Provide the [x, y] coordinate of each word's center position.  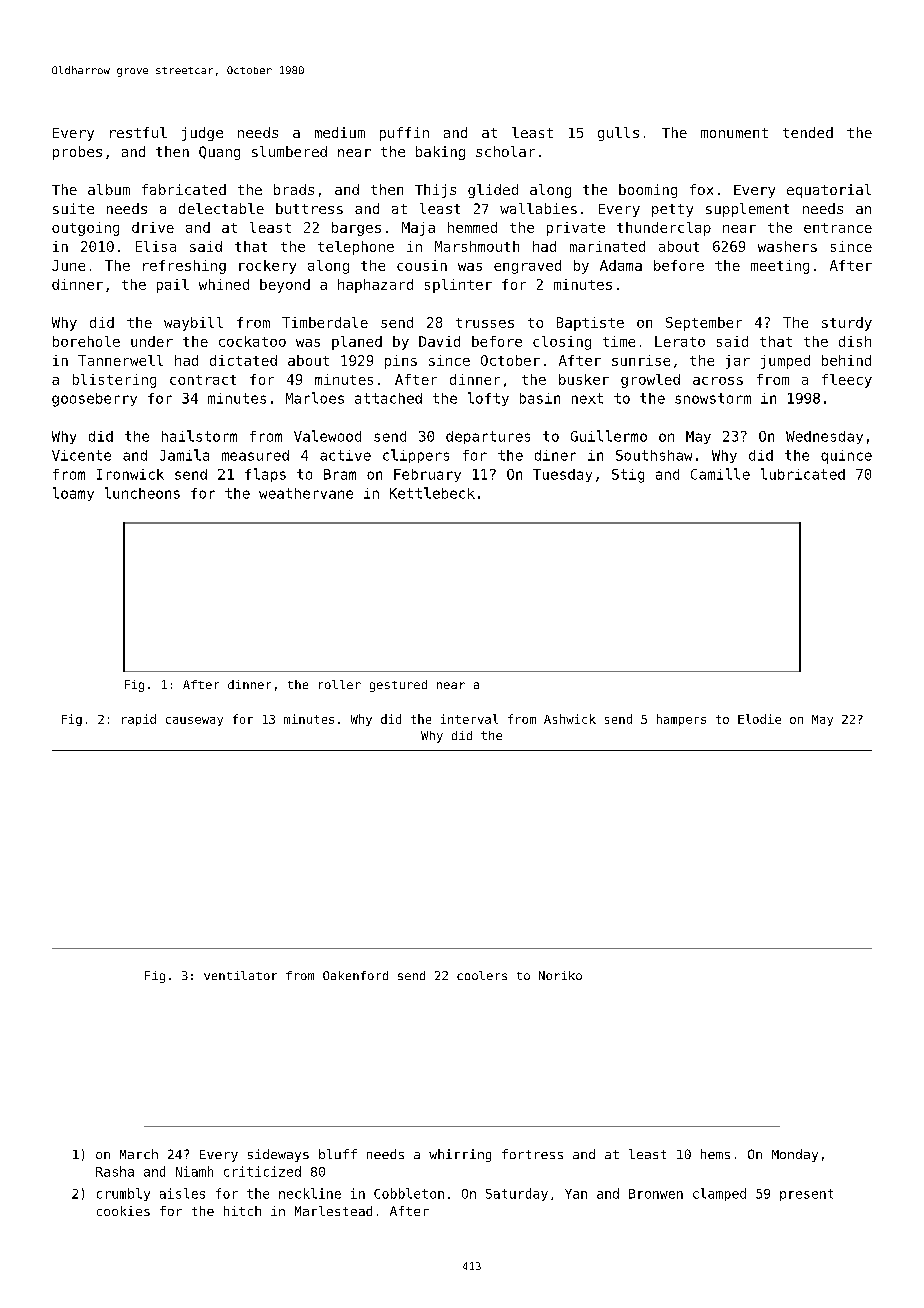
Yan [576, 1194]
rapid [139, 720]
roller [340, 684]
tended [808, 132]
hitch [242, 1211]
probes [77, 153]
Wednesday [824, 437]
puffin [404, 134]
